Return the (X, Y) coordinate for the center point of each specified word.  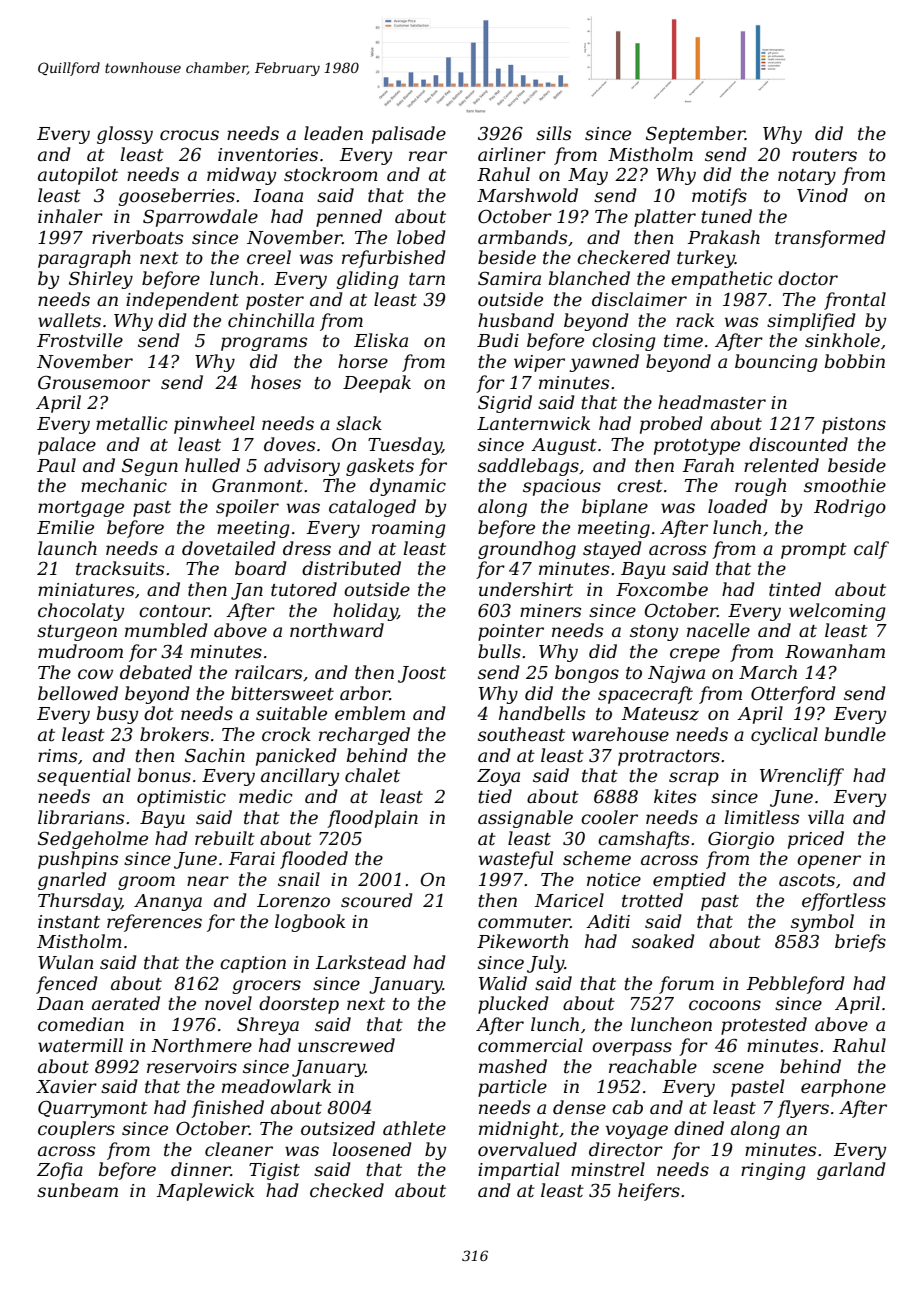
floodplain (372, 819)
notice (614, 880)
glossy (125, 135)
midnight (519, 1130)
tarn (427, 279)
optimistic (181, 798)
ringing (773, 1171)
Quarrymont (93, 1109)
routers (824, 155)
